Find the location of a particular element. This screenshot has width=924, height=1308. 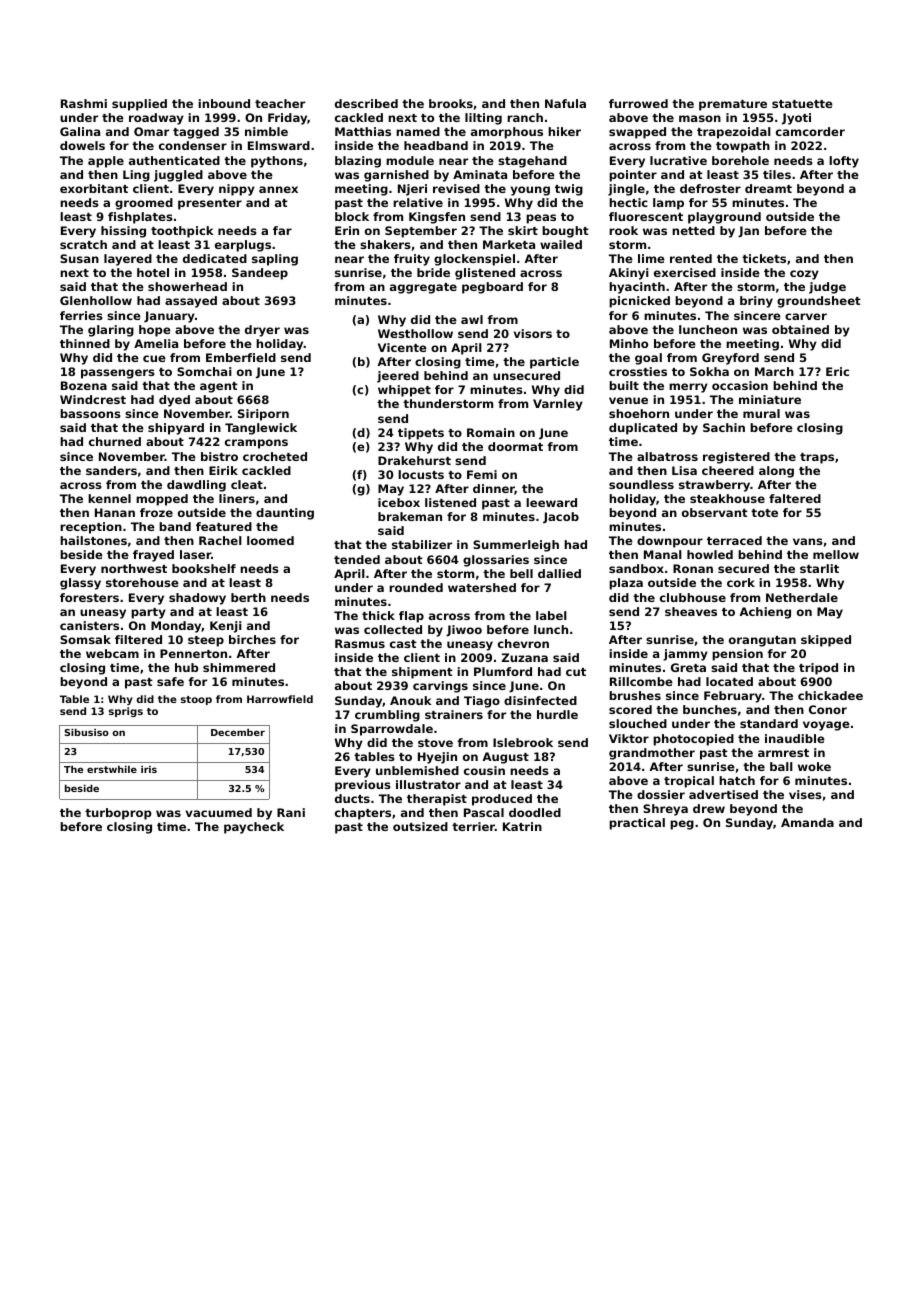

vacuumed is located at coordinates (219, 812).
